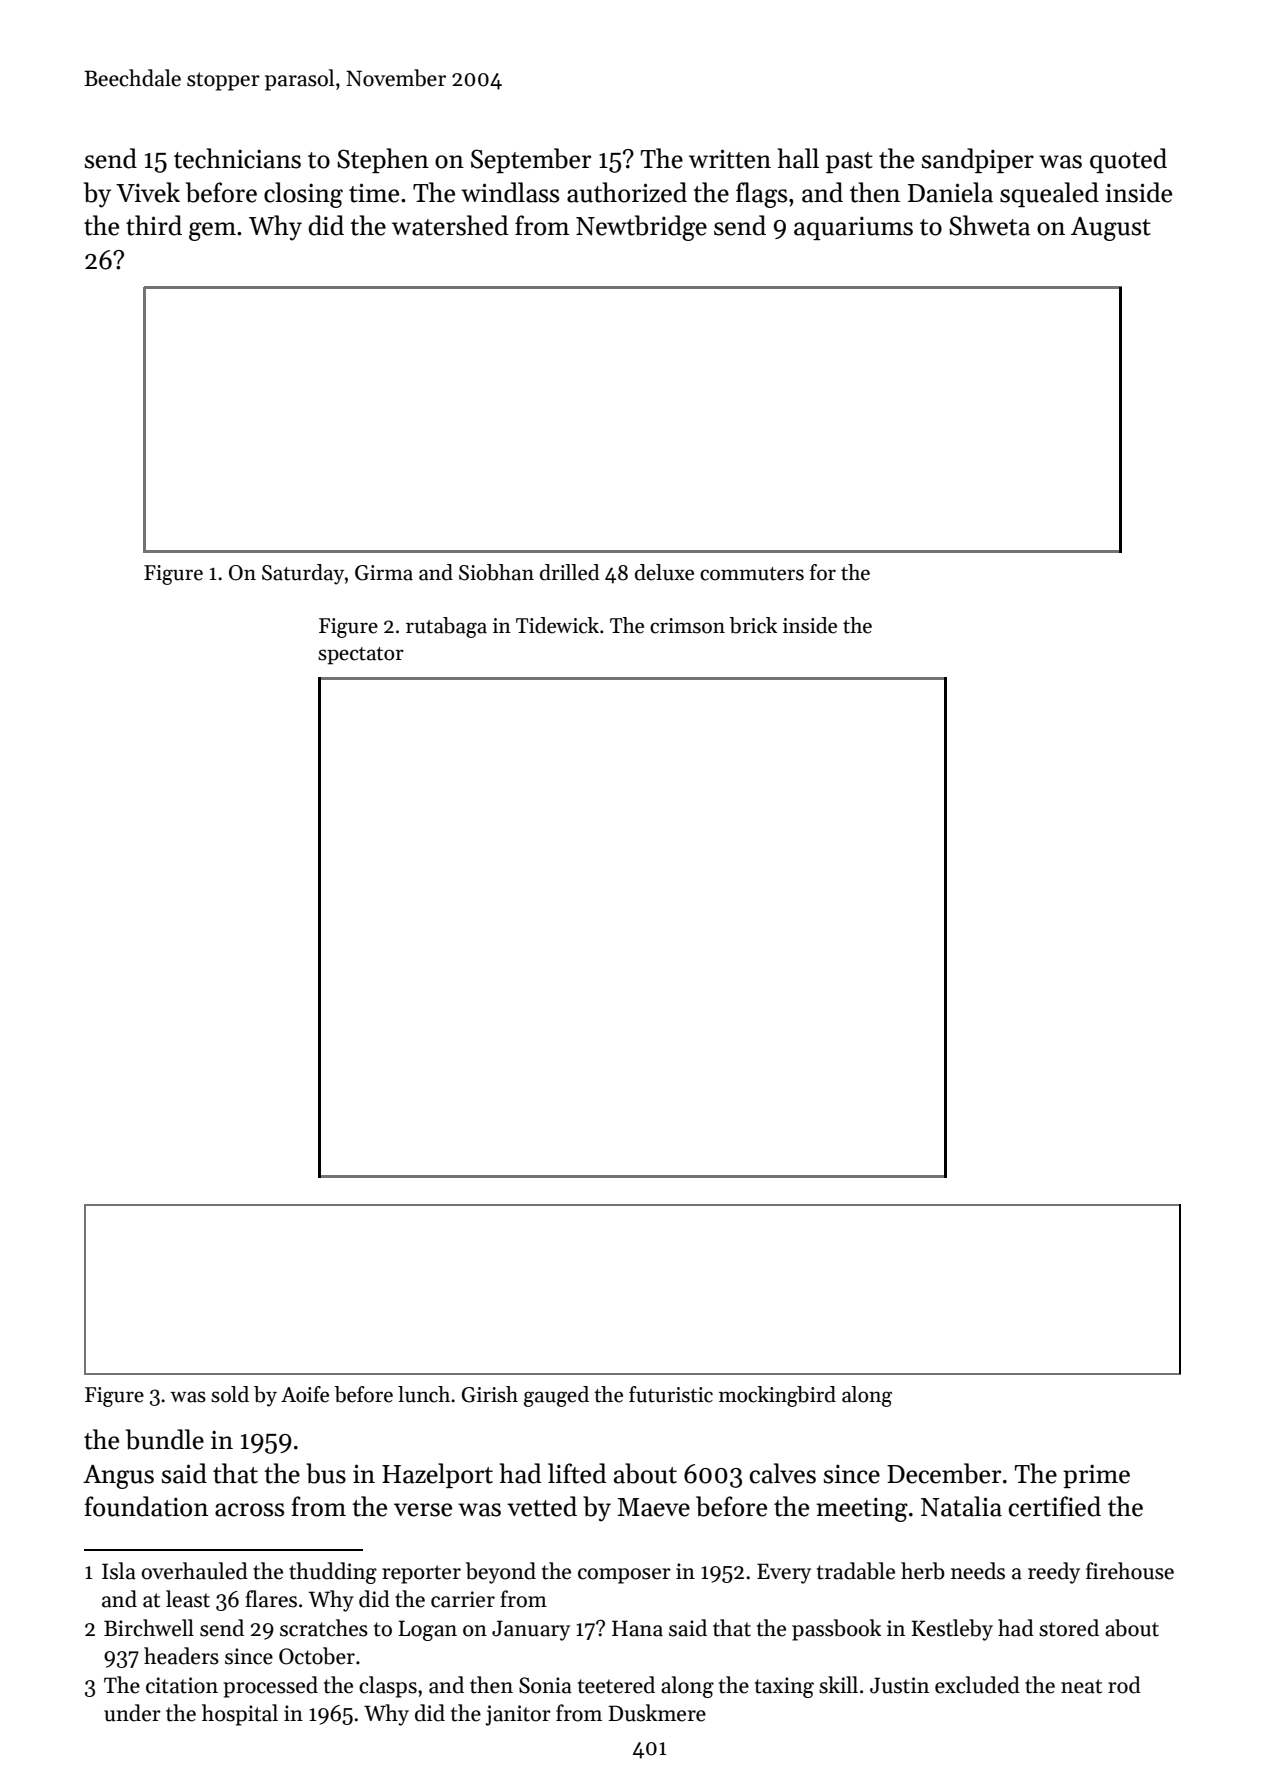 The image size is (1265, 1790). Describe the element at coordinates (383, 160) in the image. I see `Stephen` at that location.
